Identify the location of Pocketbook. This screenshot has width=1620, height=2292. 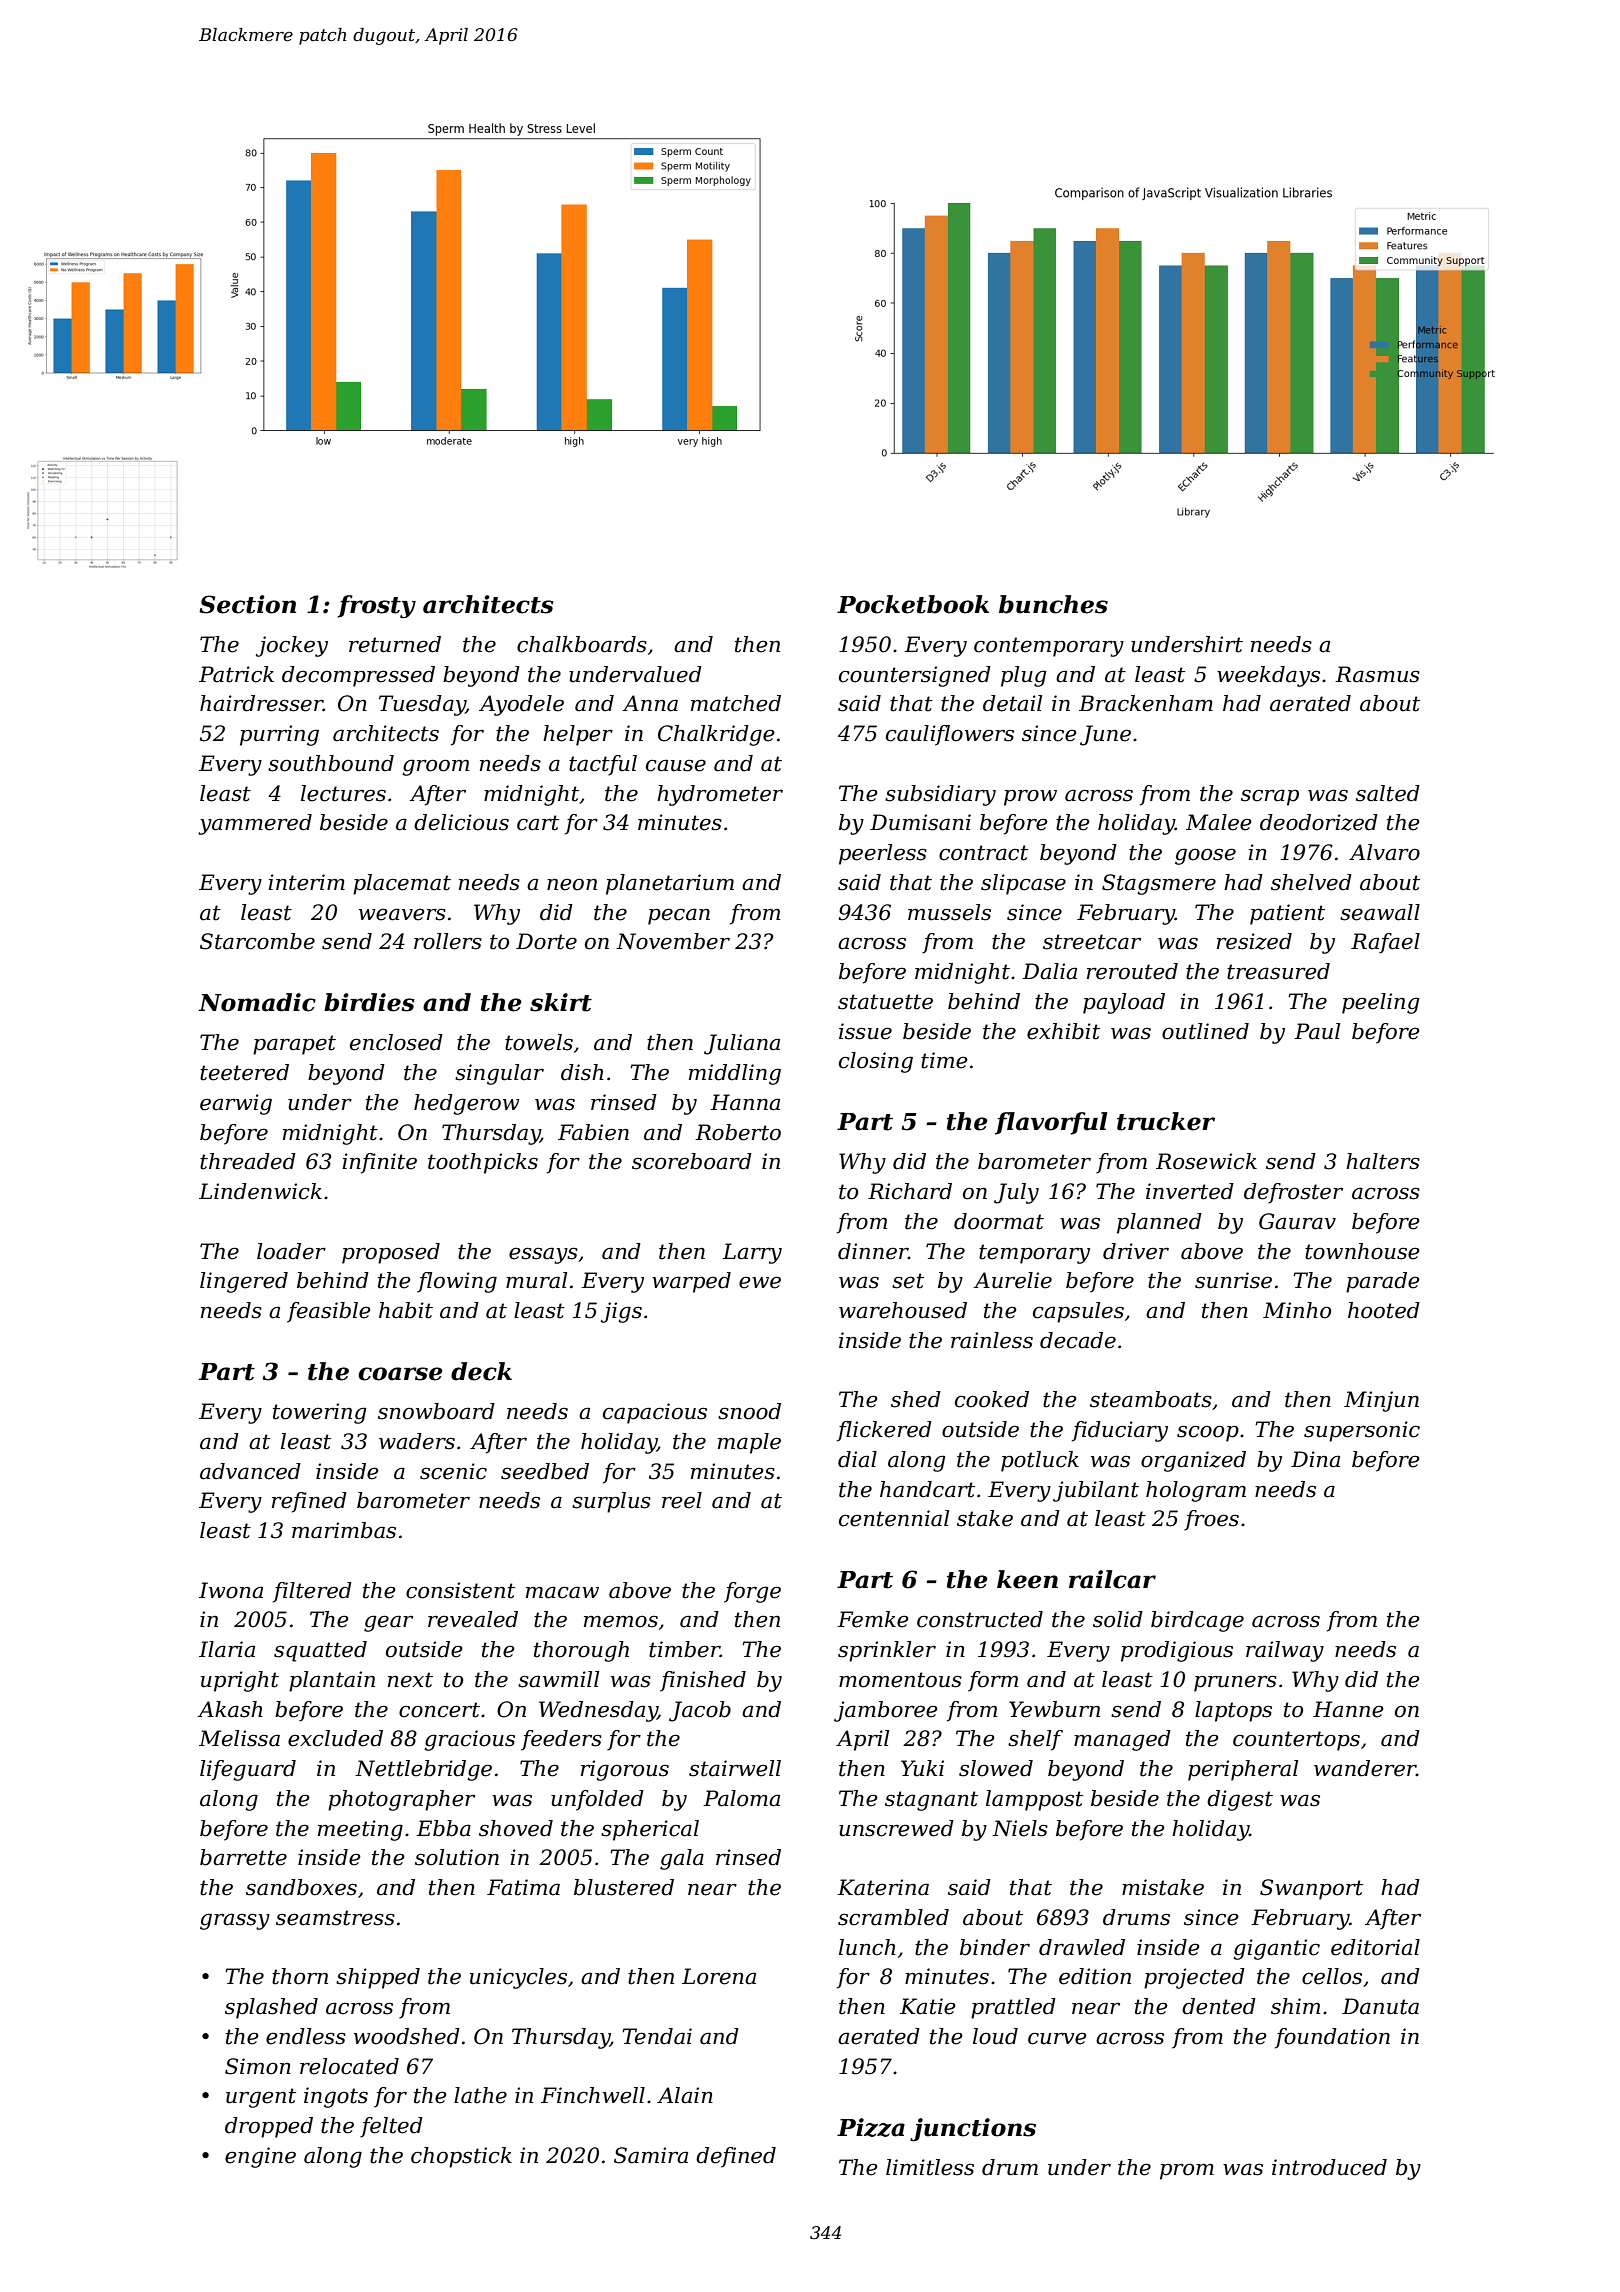
(913, 604).
